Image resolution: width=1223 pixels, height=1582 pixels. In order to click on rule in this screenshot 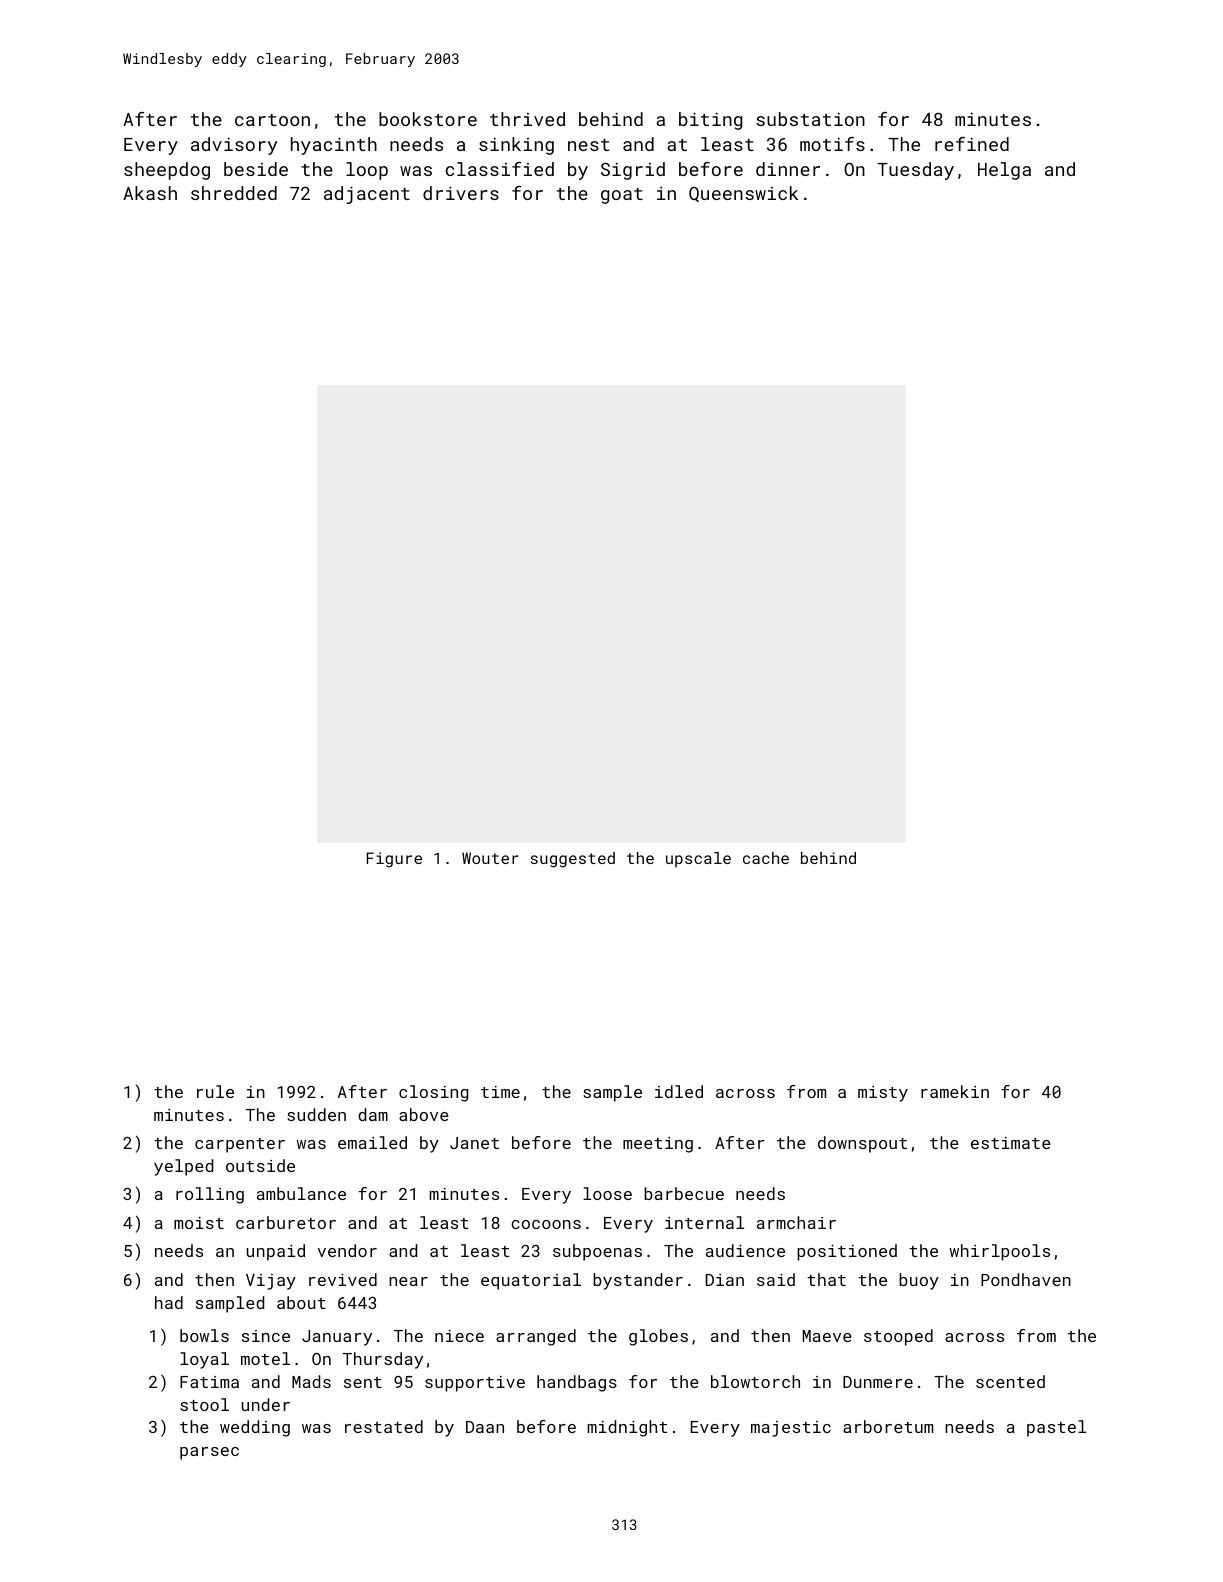, I will do `click(215, 1091)`.
